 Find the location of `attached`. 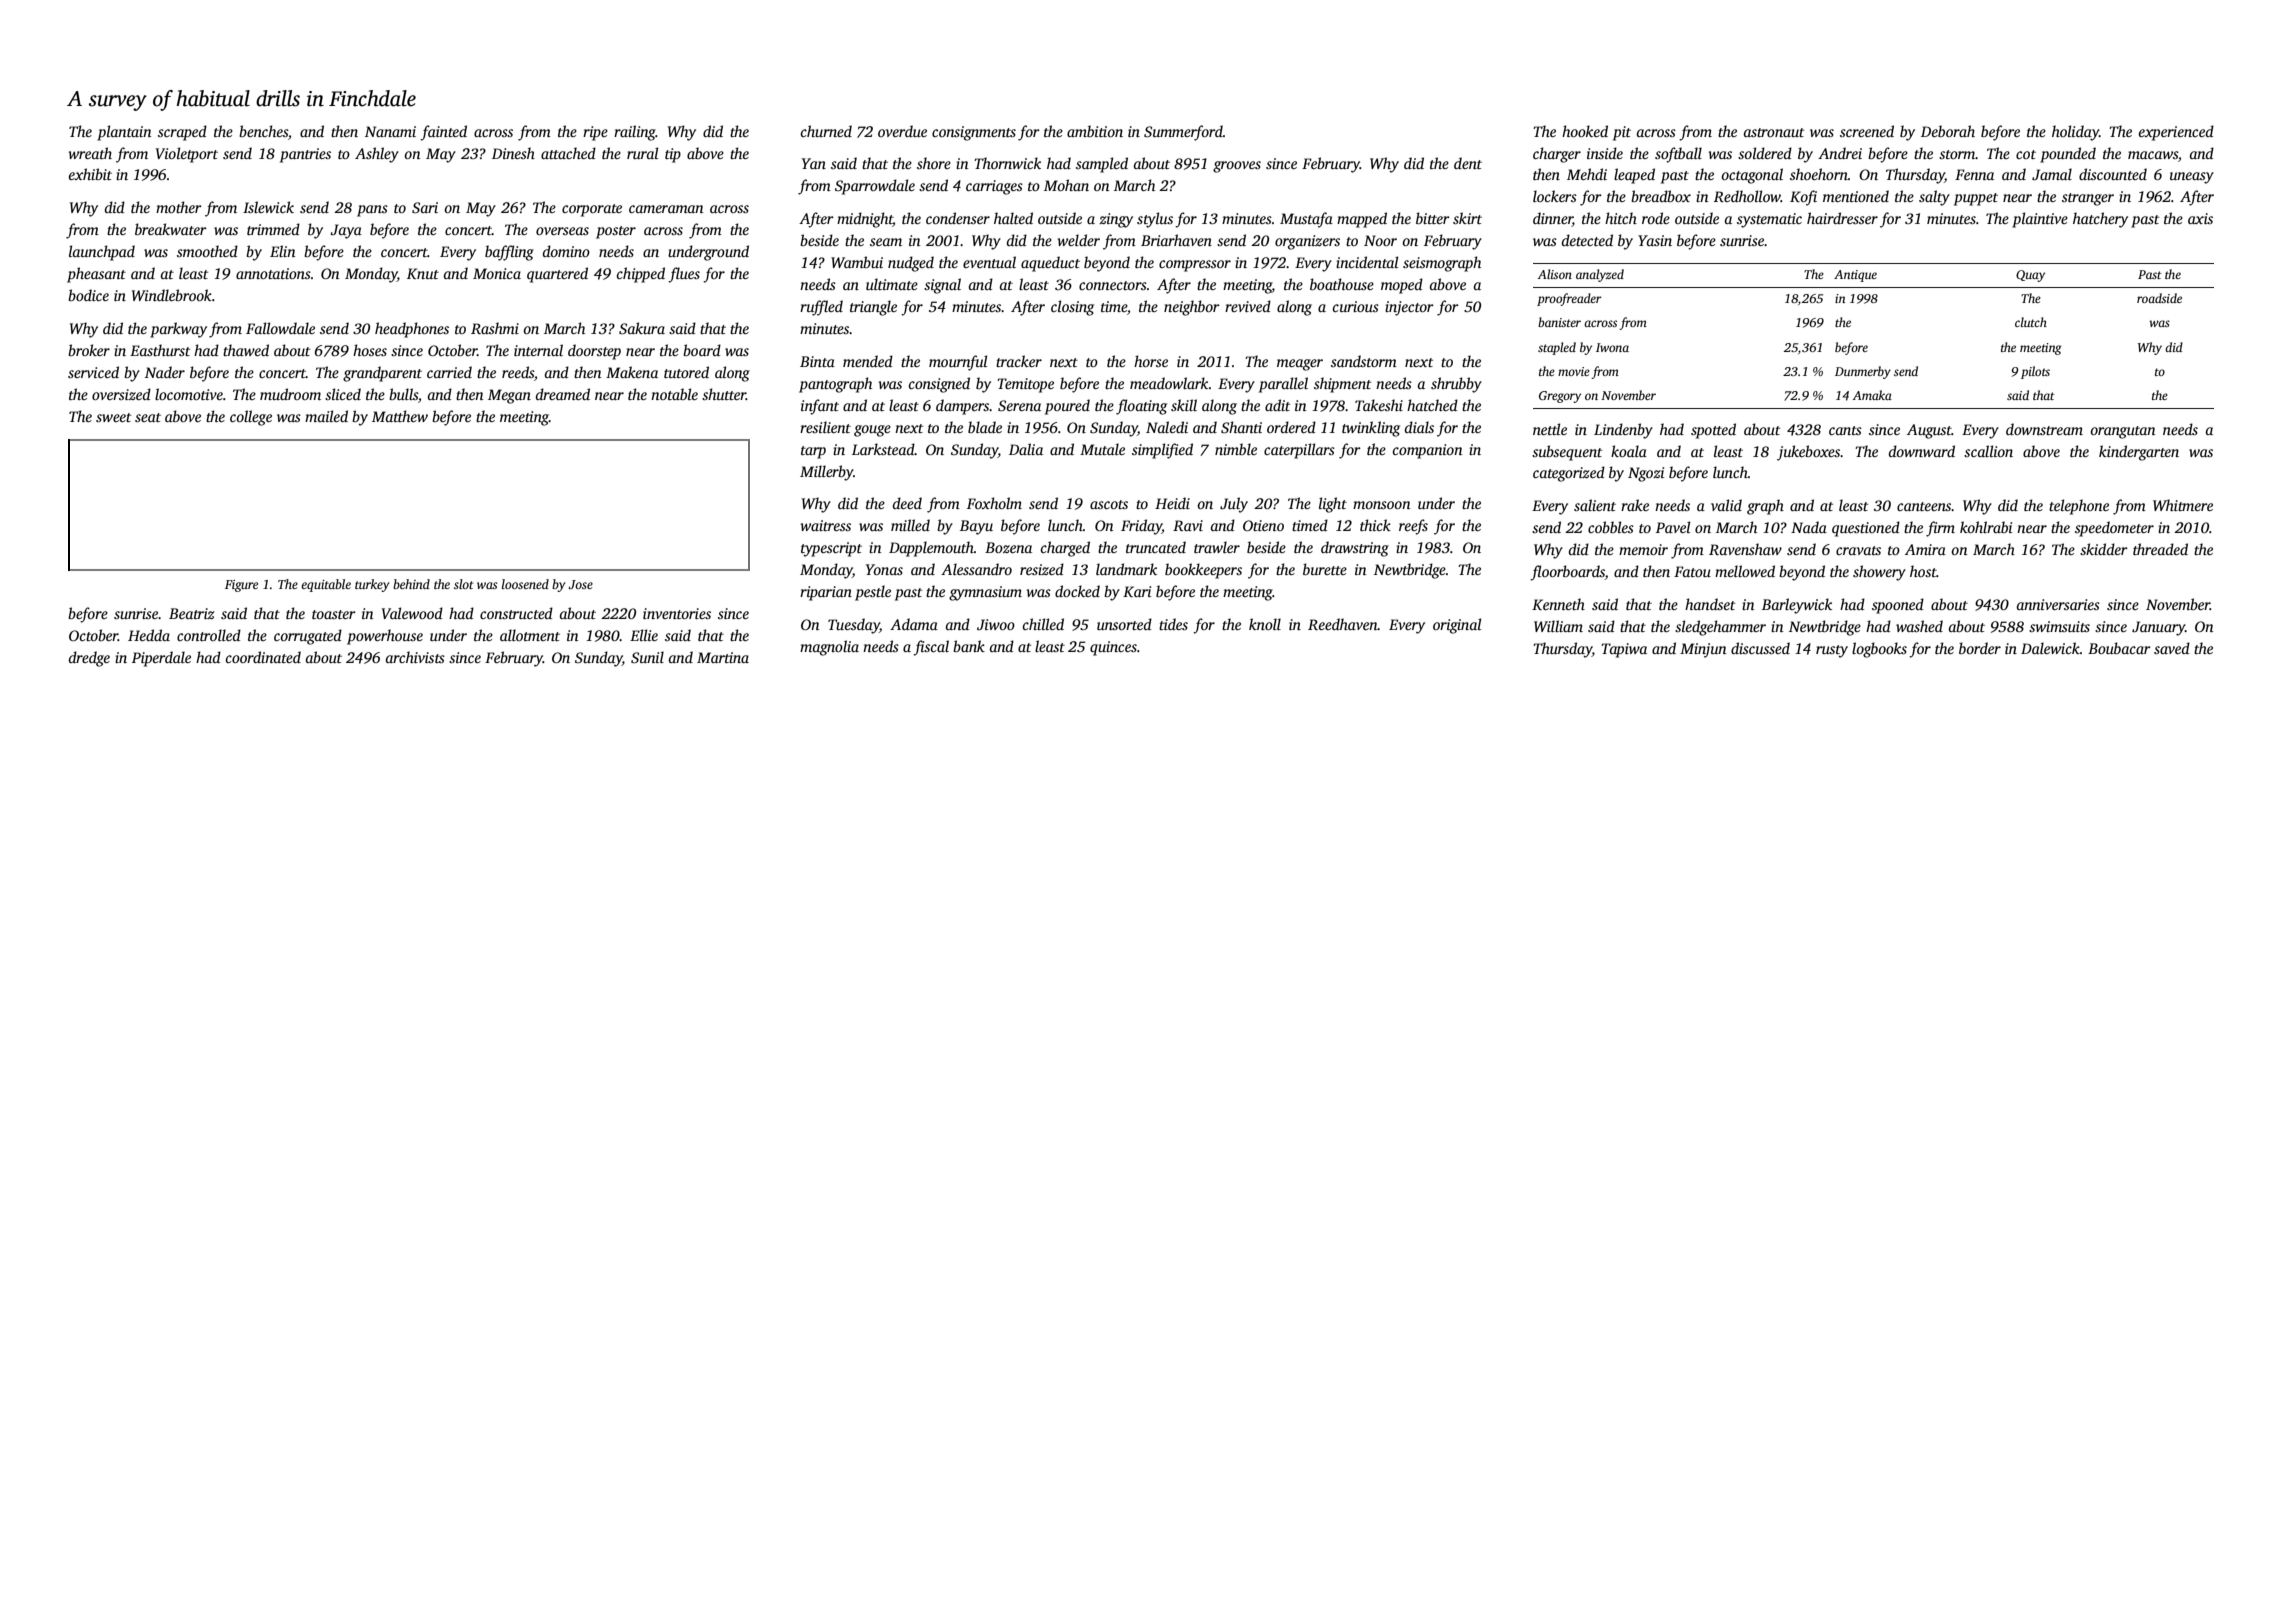

attached is located at coordinates (568, 153).
